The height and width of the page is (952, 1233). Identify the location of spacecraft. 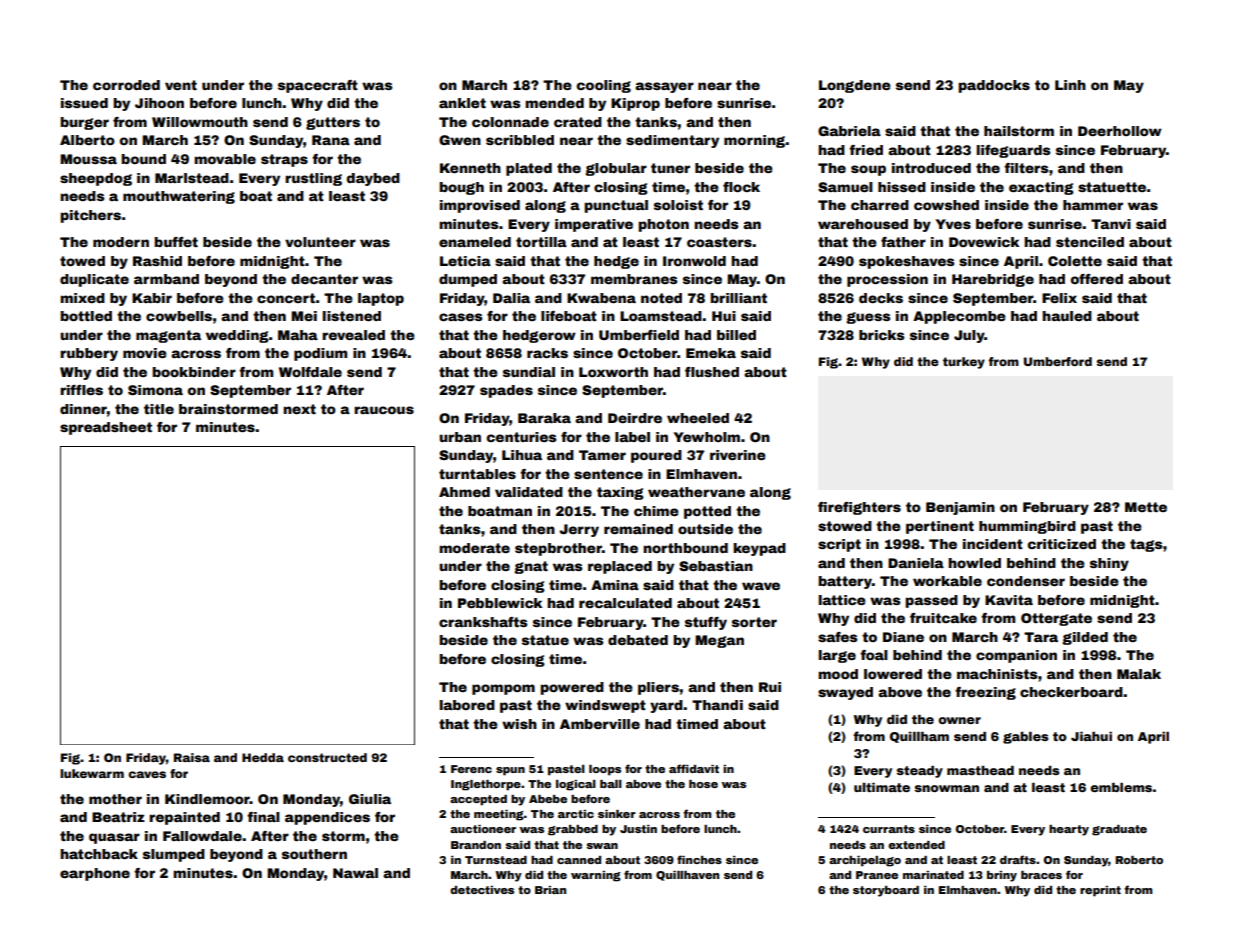
(318, 86).
